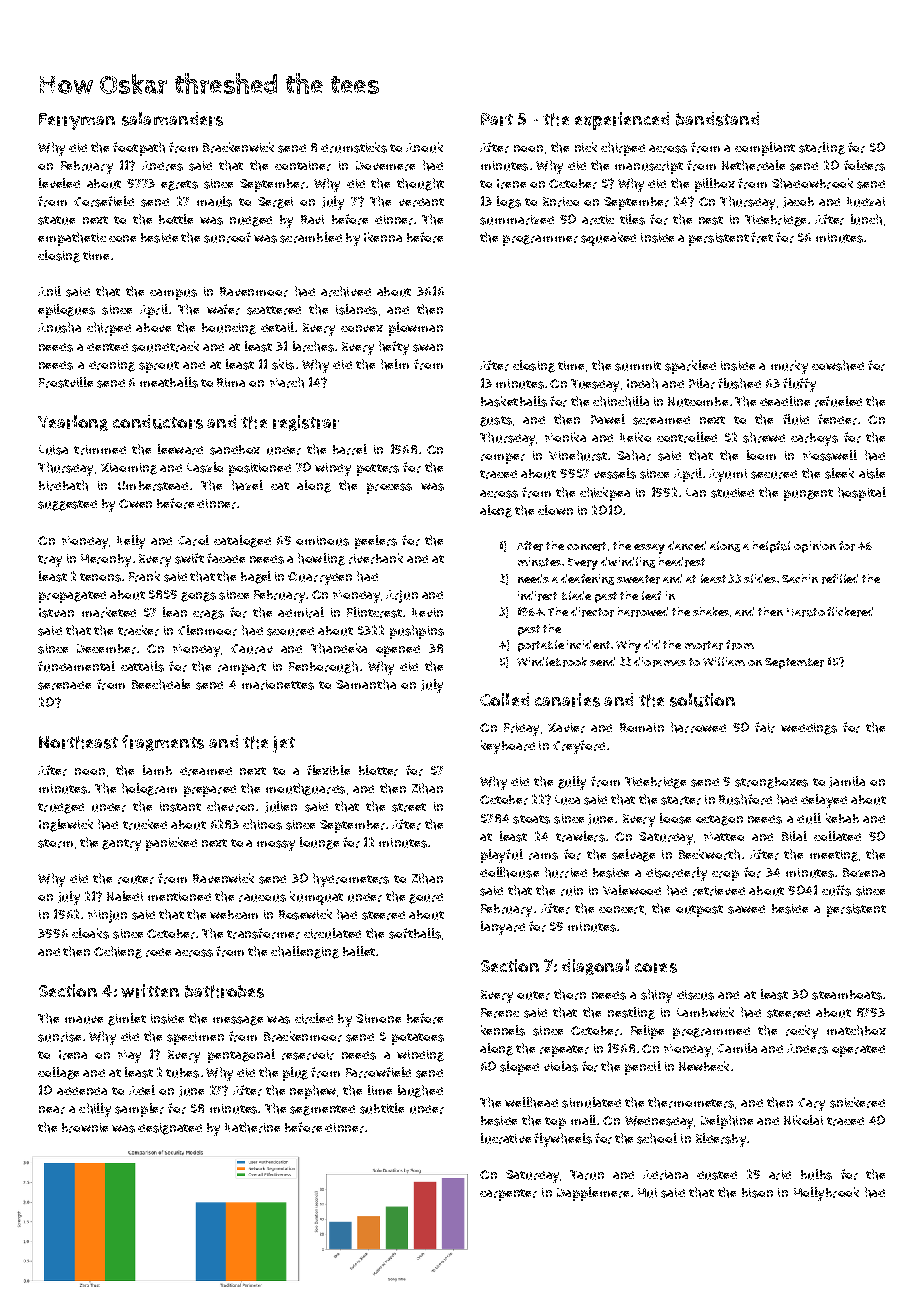  What do you see at coordinates (765, 727) in the screenshot?
I see `fair` at bounding box center [765, 727].
